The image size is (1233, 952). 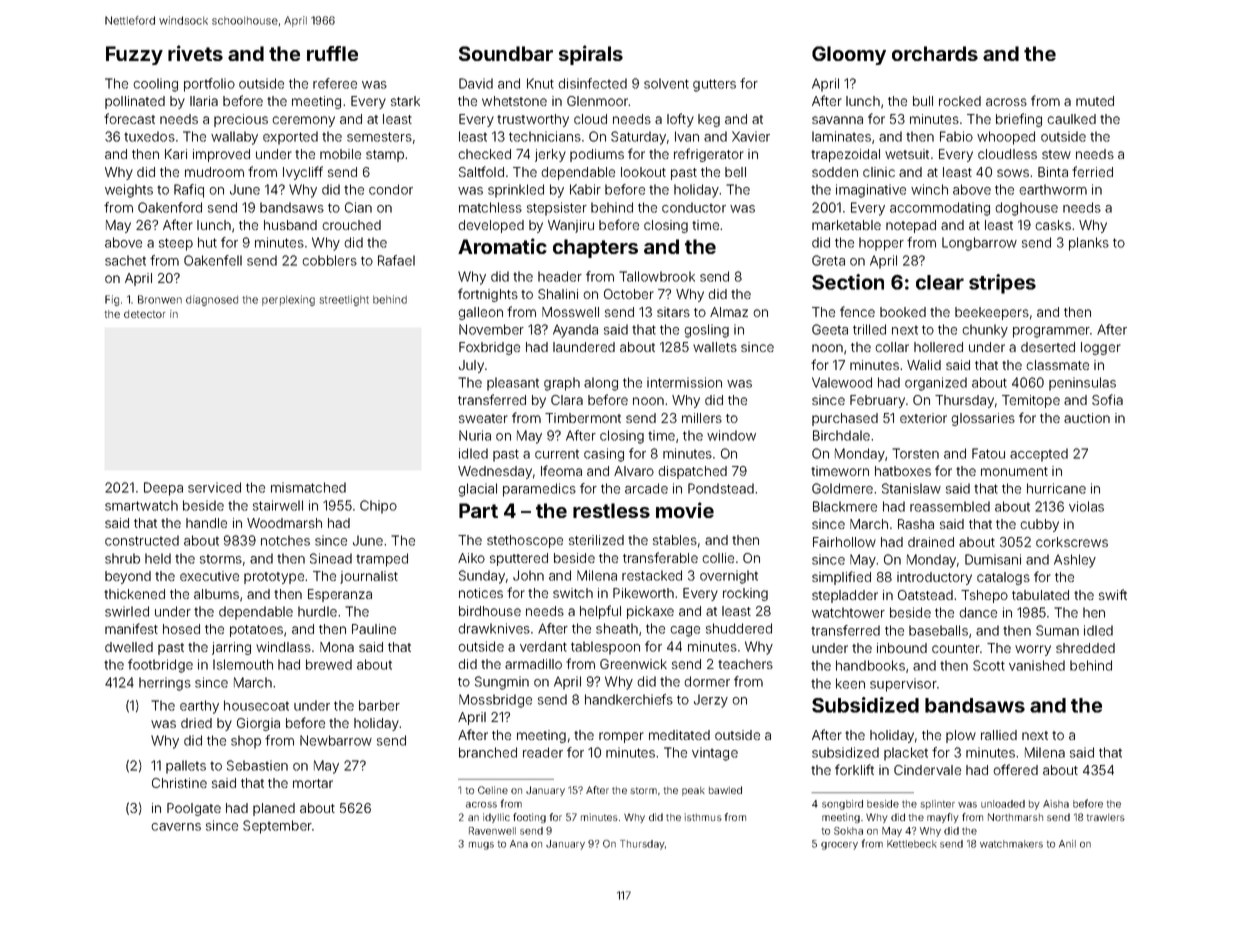 I want to click on hurricane, so click(x=1056, y=488).
